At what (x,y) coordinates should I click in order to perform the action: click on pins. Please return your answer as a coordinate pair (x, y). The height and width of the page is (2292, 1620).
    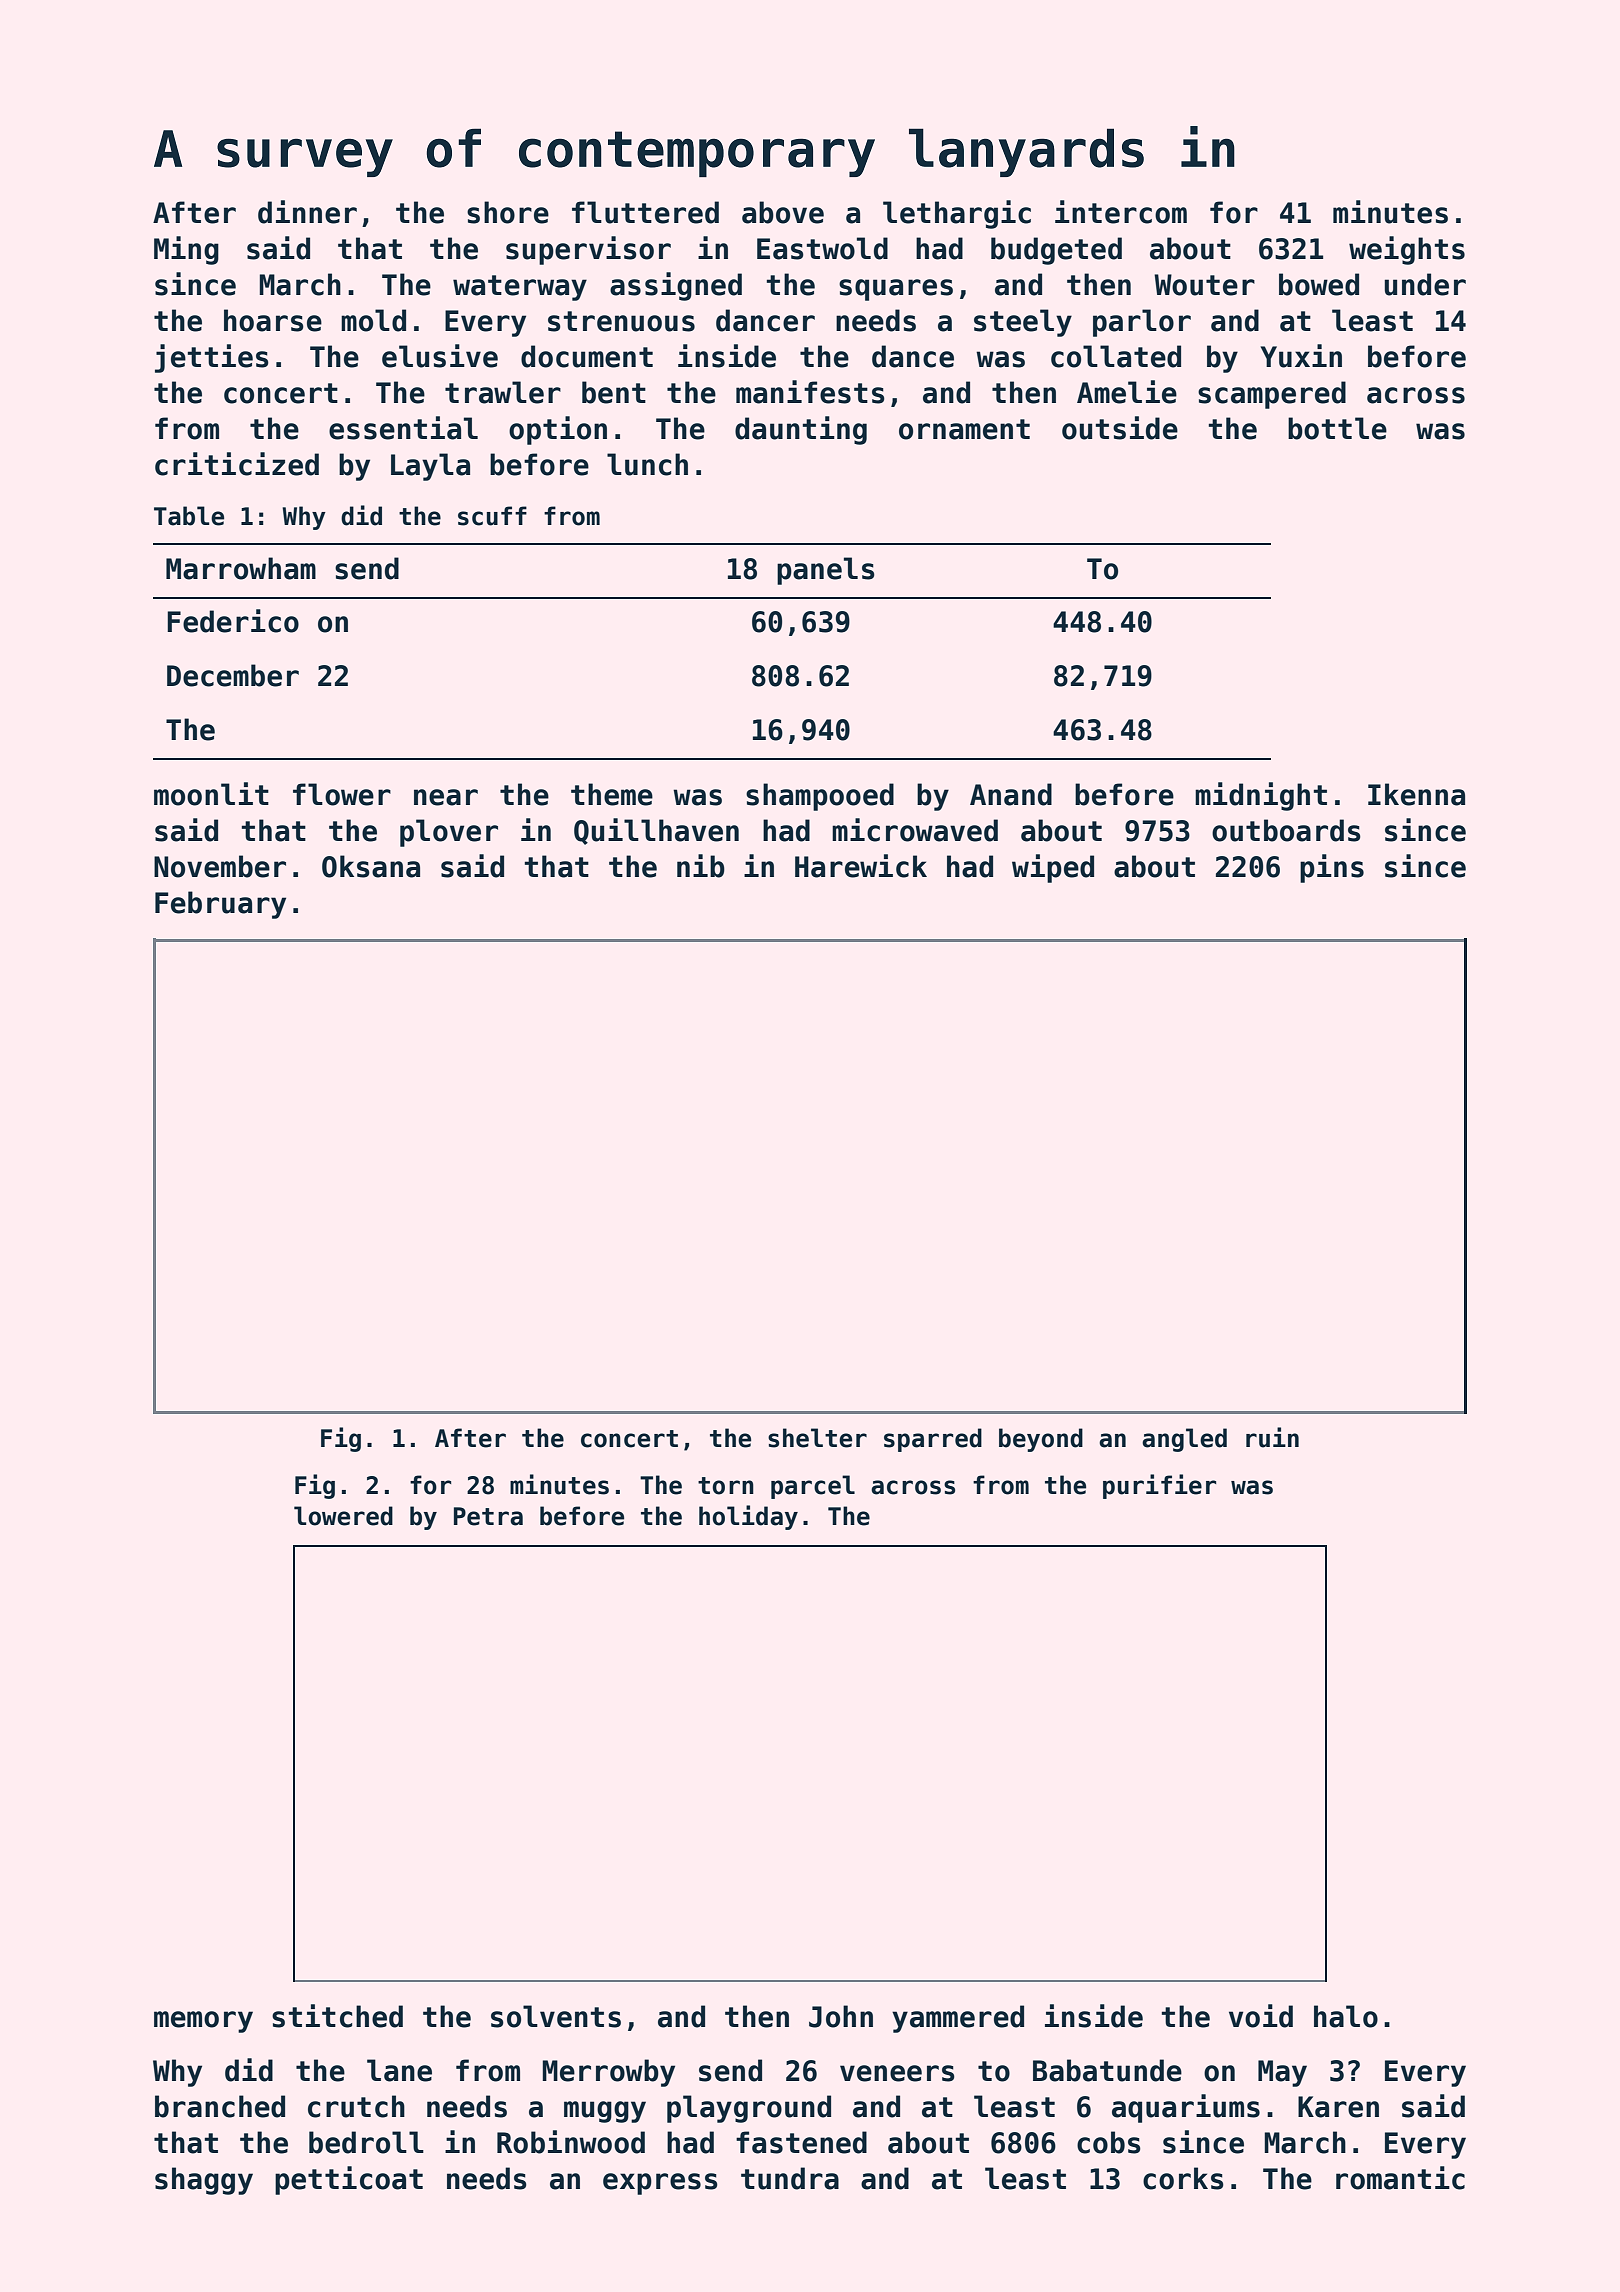
    Looking at the image, I should click on (1332, 868).
